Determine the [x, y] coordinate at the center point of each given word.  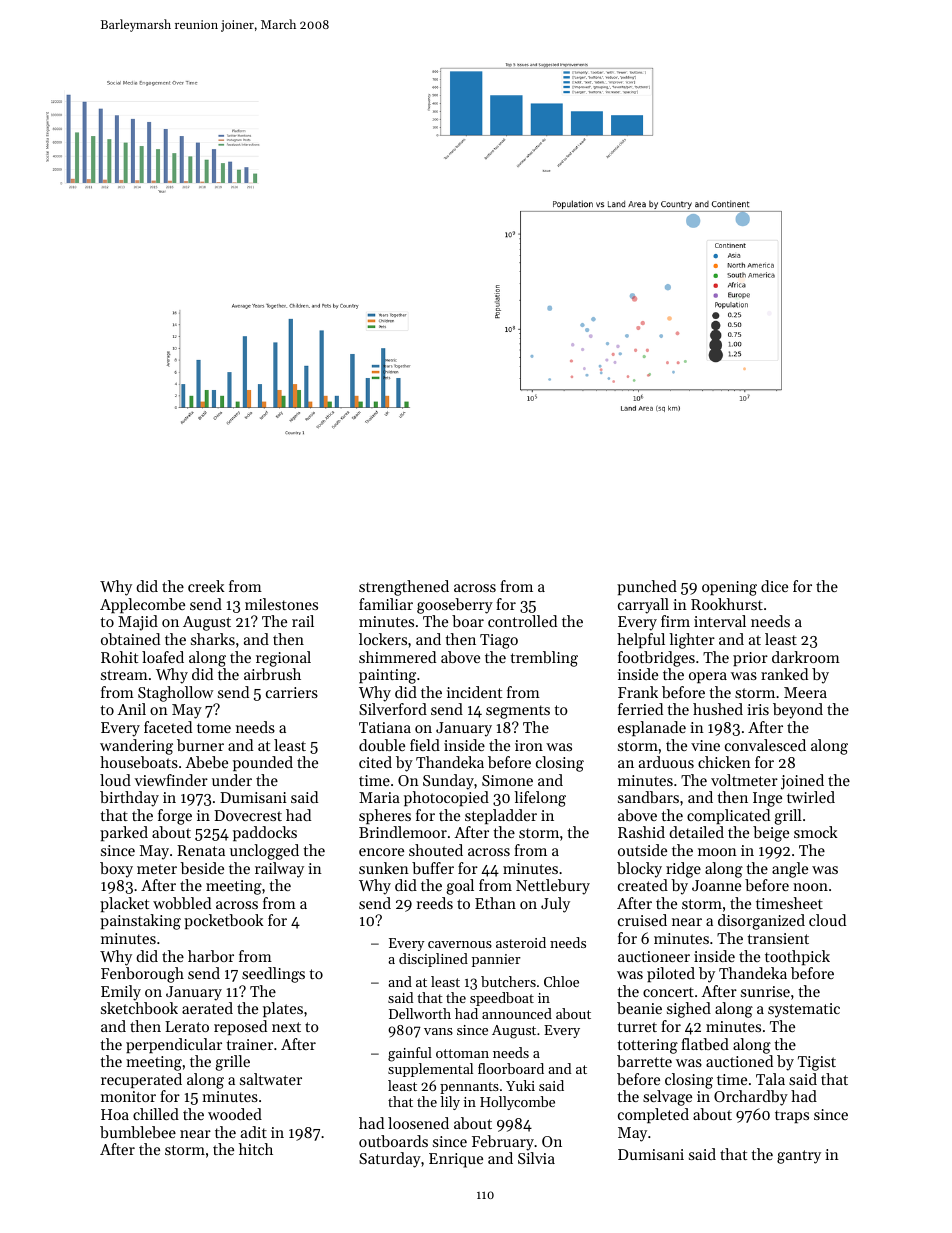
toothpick [797, 957]
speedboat [502, 999]
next [286, 1027]
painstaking [140, 922]
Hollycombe [517, 1103]
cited [375, 762]
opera [708, 677]
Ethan [495, 903]
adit [254, 1132]
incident [474, 692]
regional [283, 659]
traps [792, 1116]
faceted [168, 727]
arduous [666, 762]
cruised [642, 920]
